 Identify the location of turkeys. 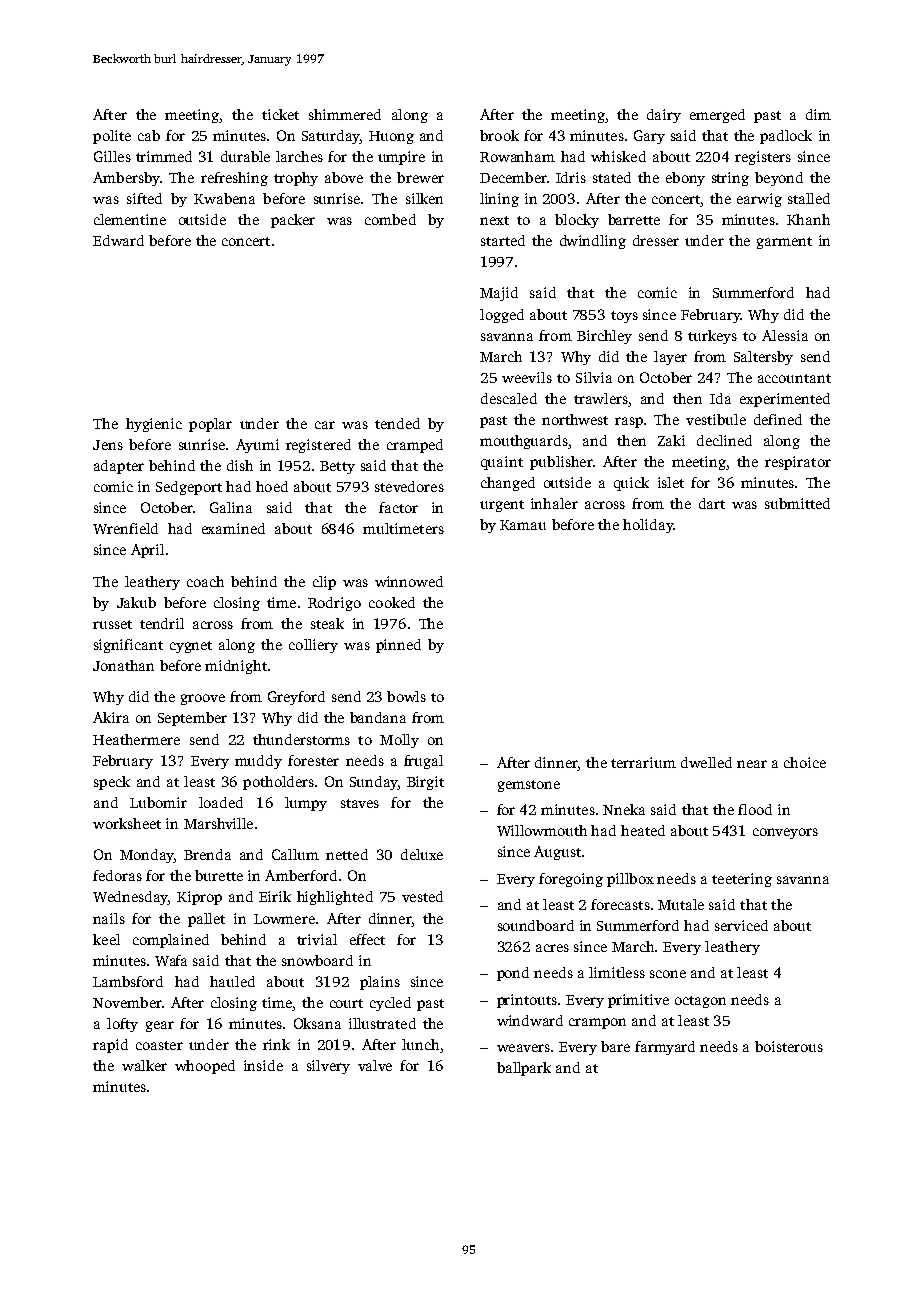
(712, 337).
